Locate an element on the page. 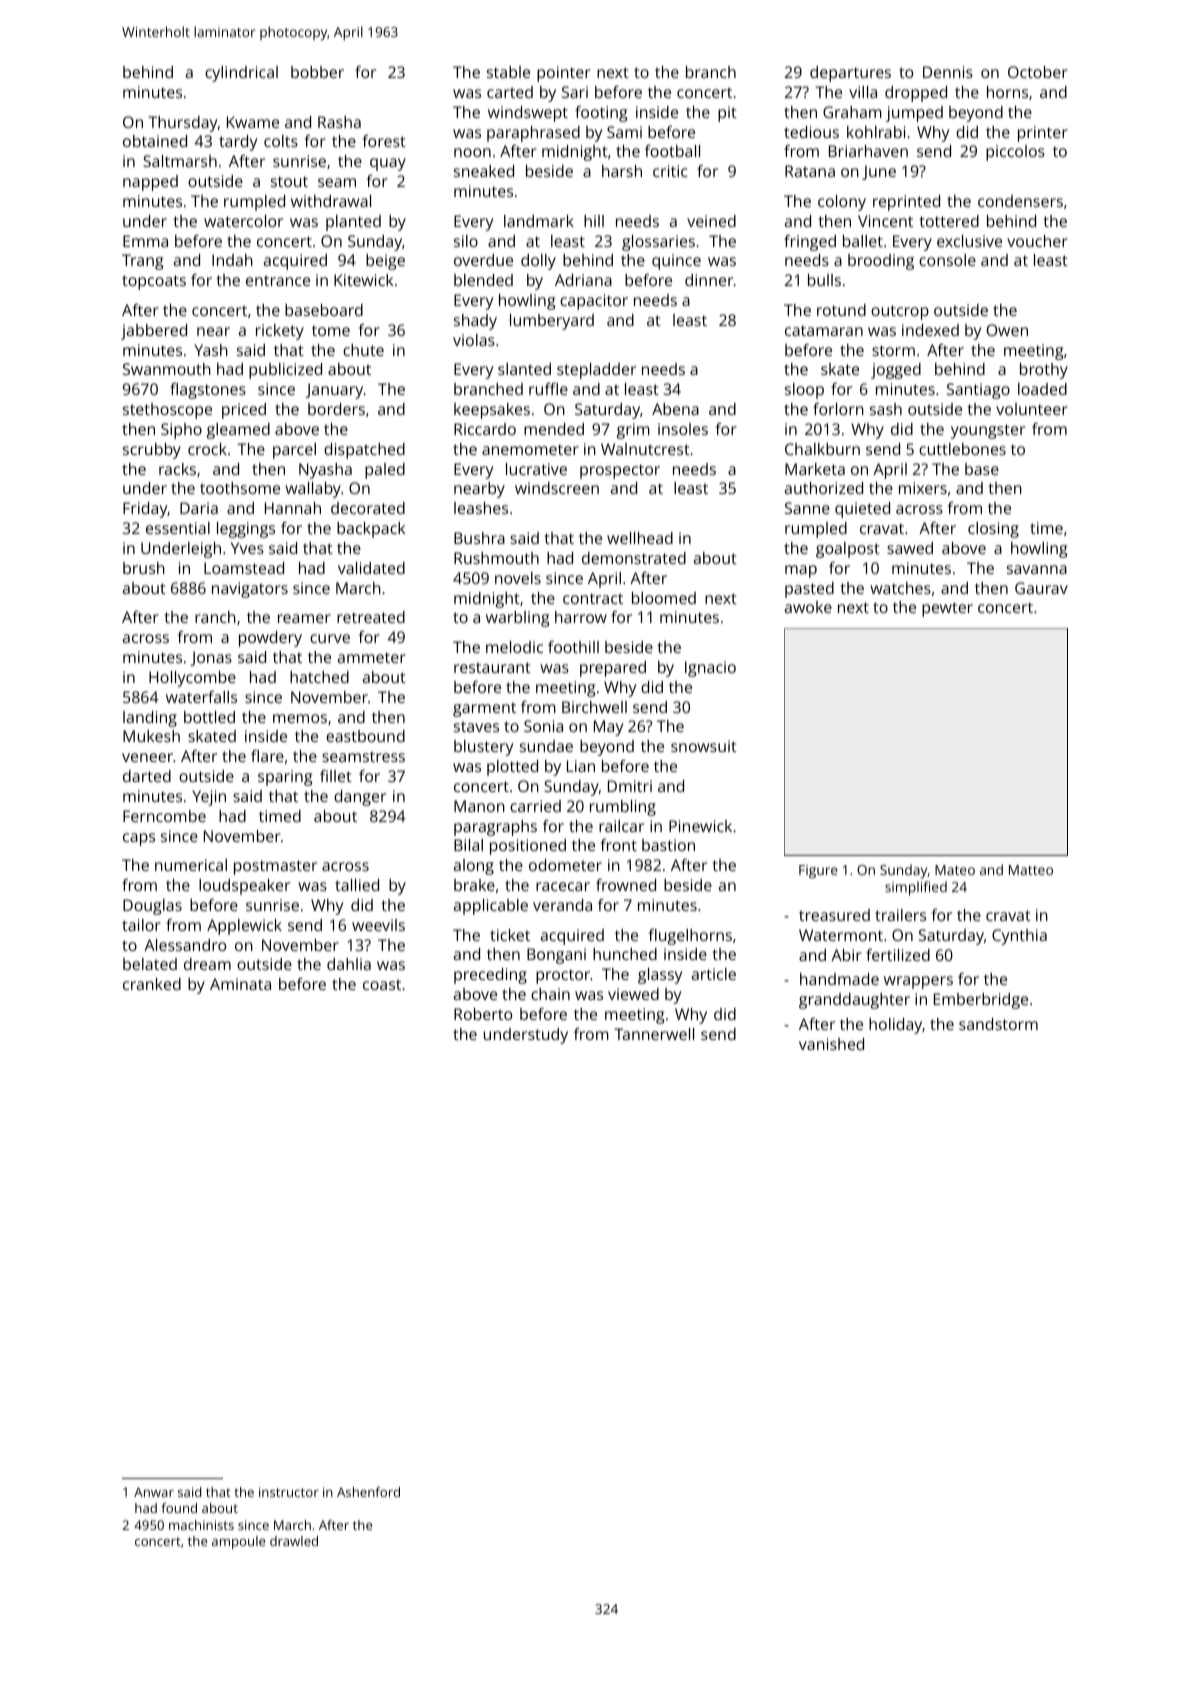 The width and height of the document is (1190, 1683). bobber is located at coordinates (317, 72).
